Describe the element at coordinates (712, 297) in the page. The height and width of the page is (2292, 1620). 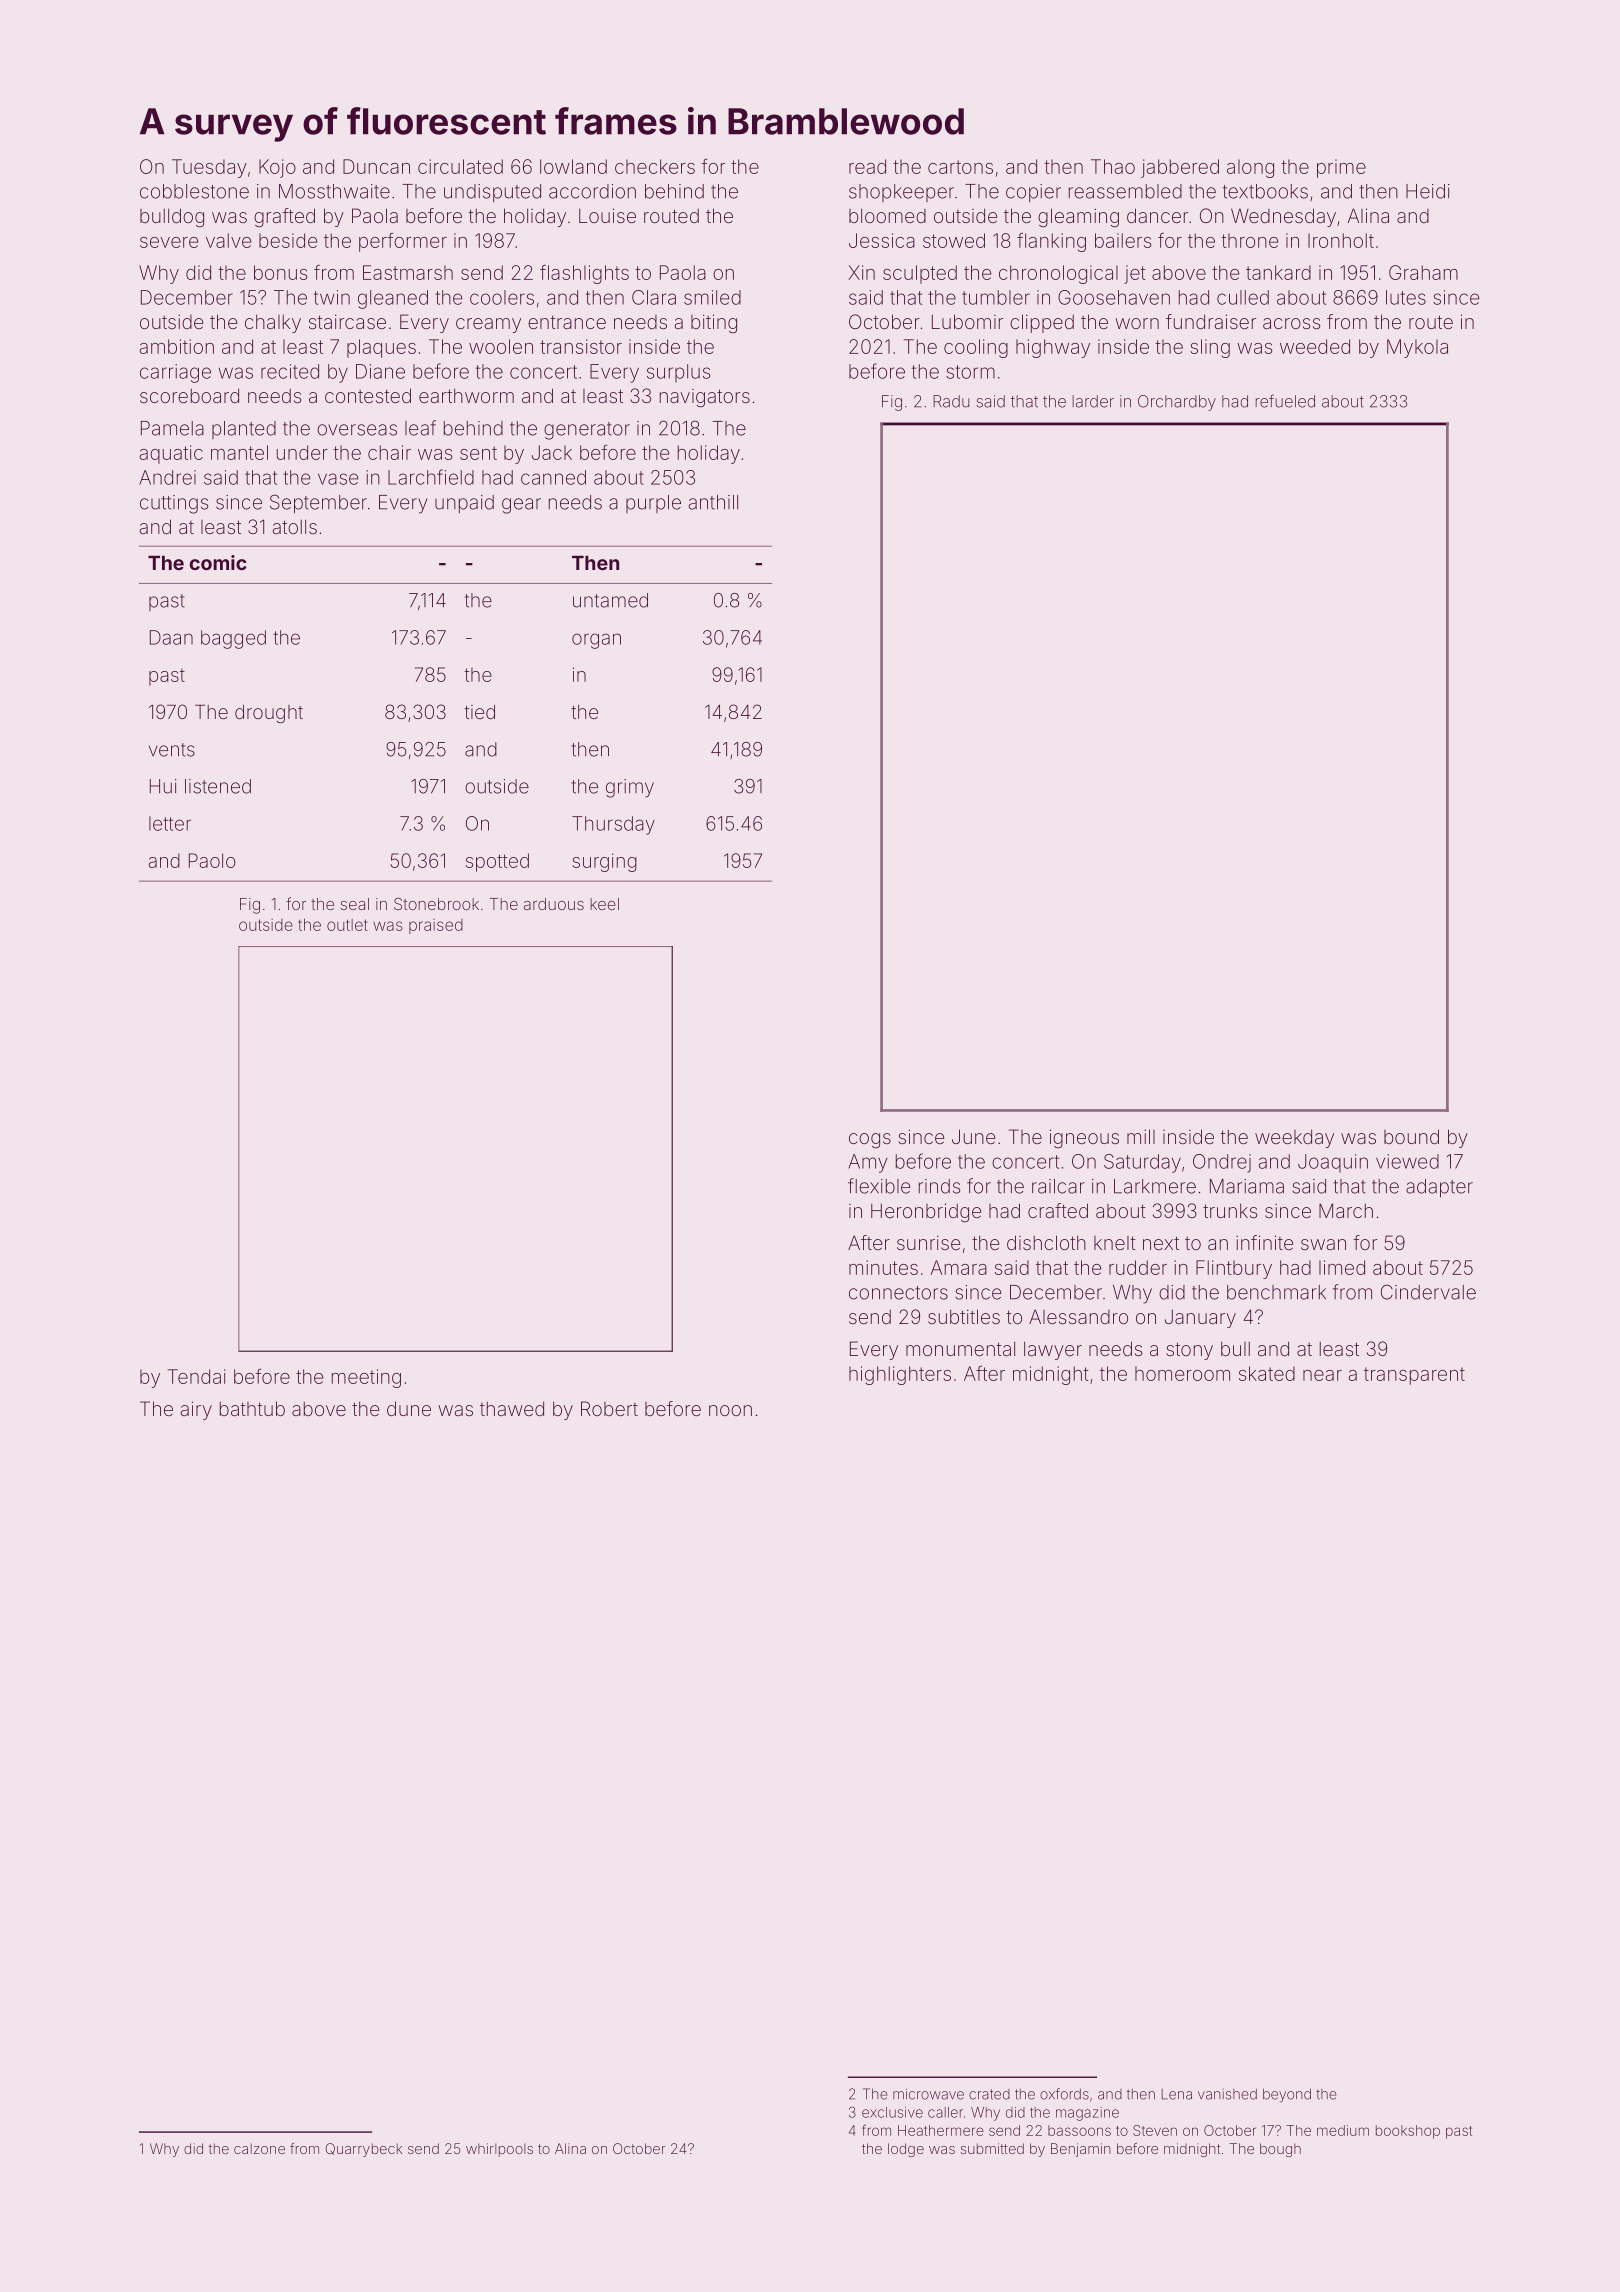
I see `smiled` at that location.
